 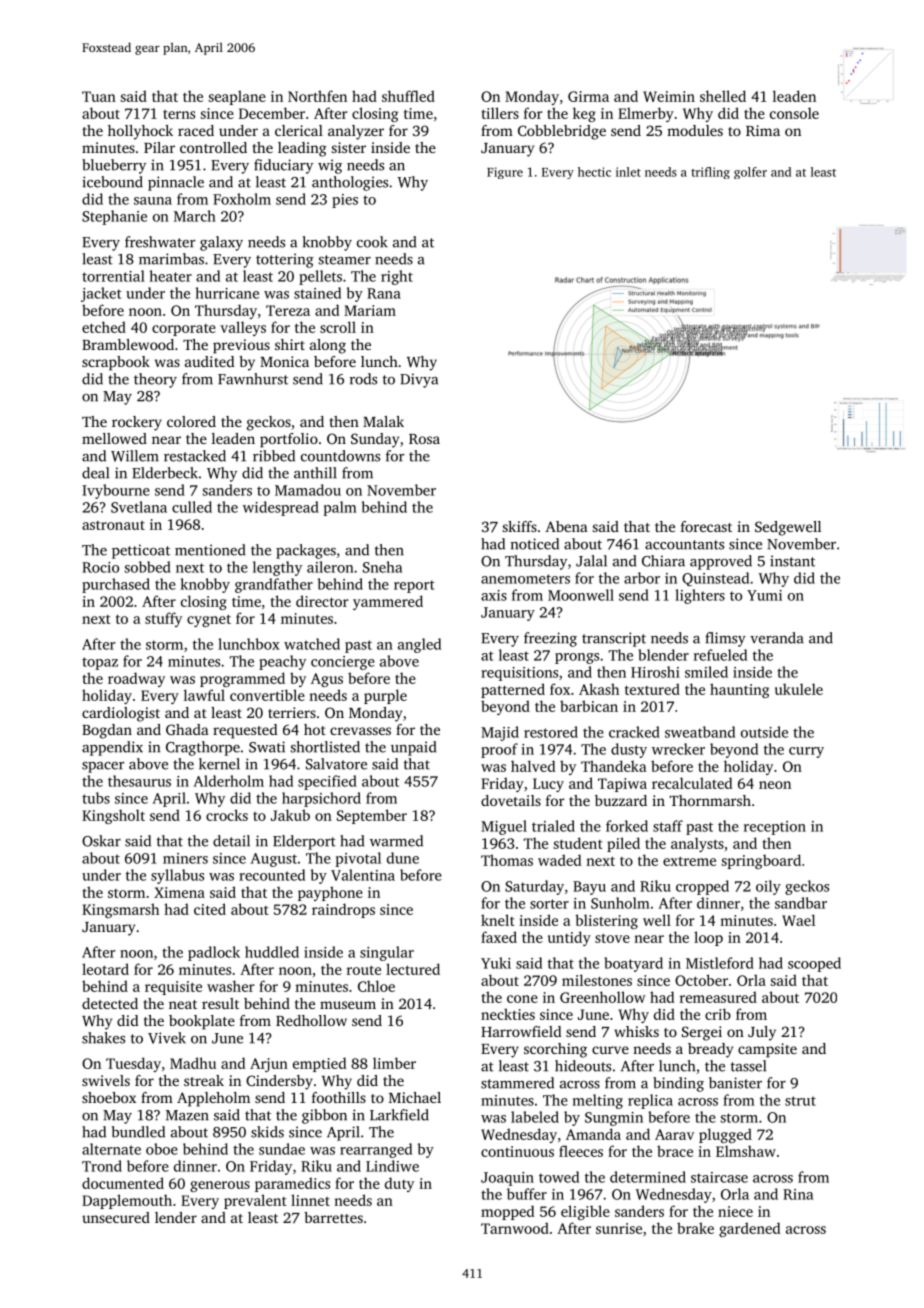 I want to click on unsecured, so click(x=116, y=1217).
